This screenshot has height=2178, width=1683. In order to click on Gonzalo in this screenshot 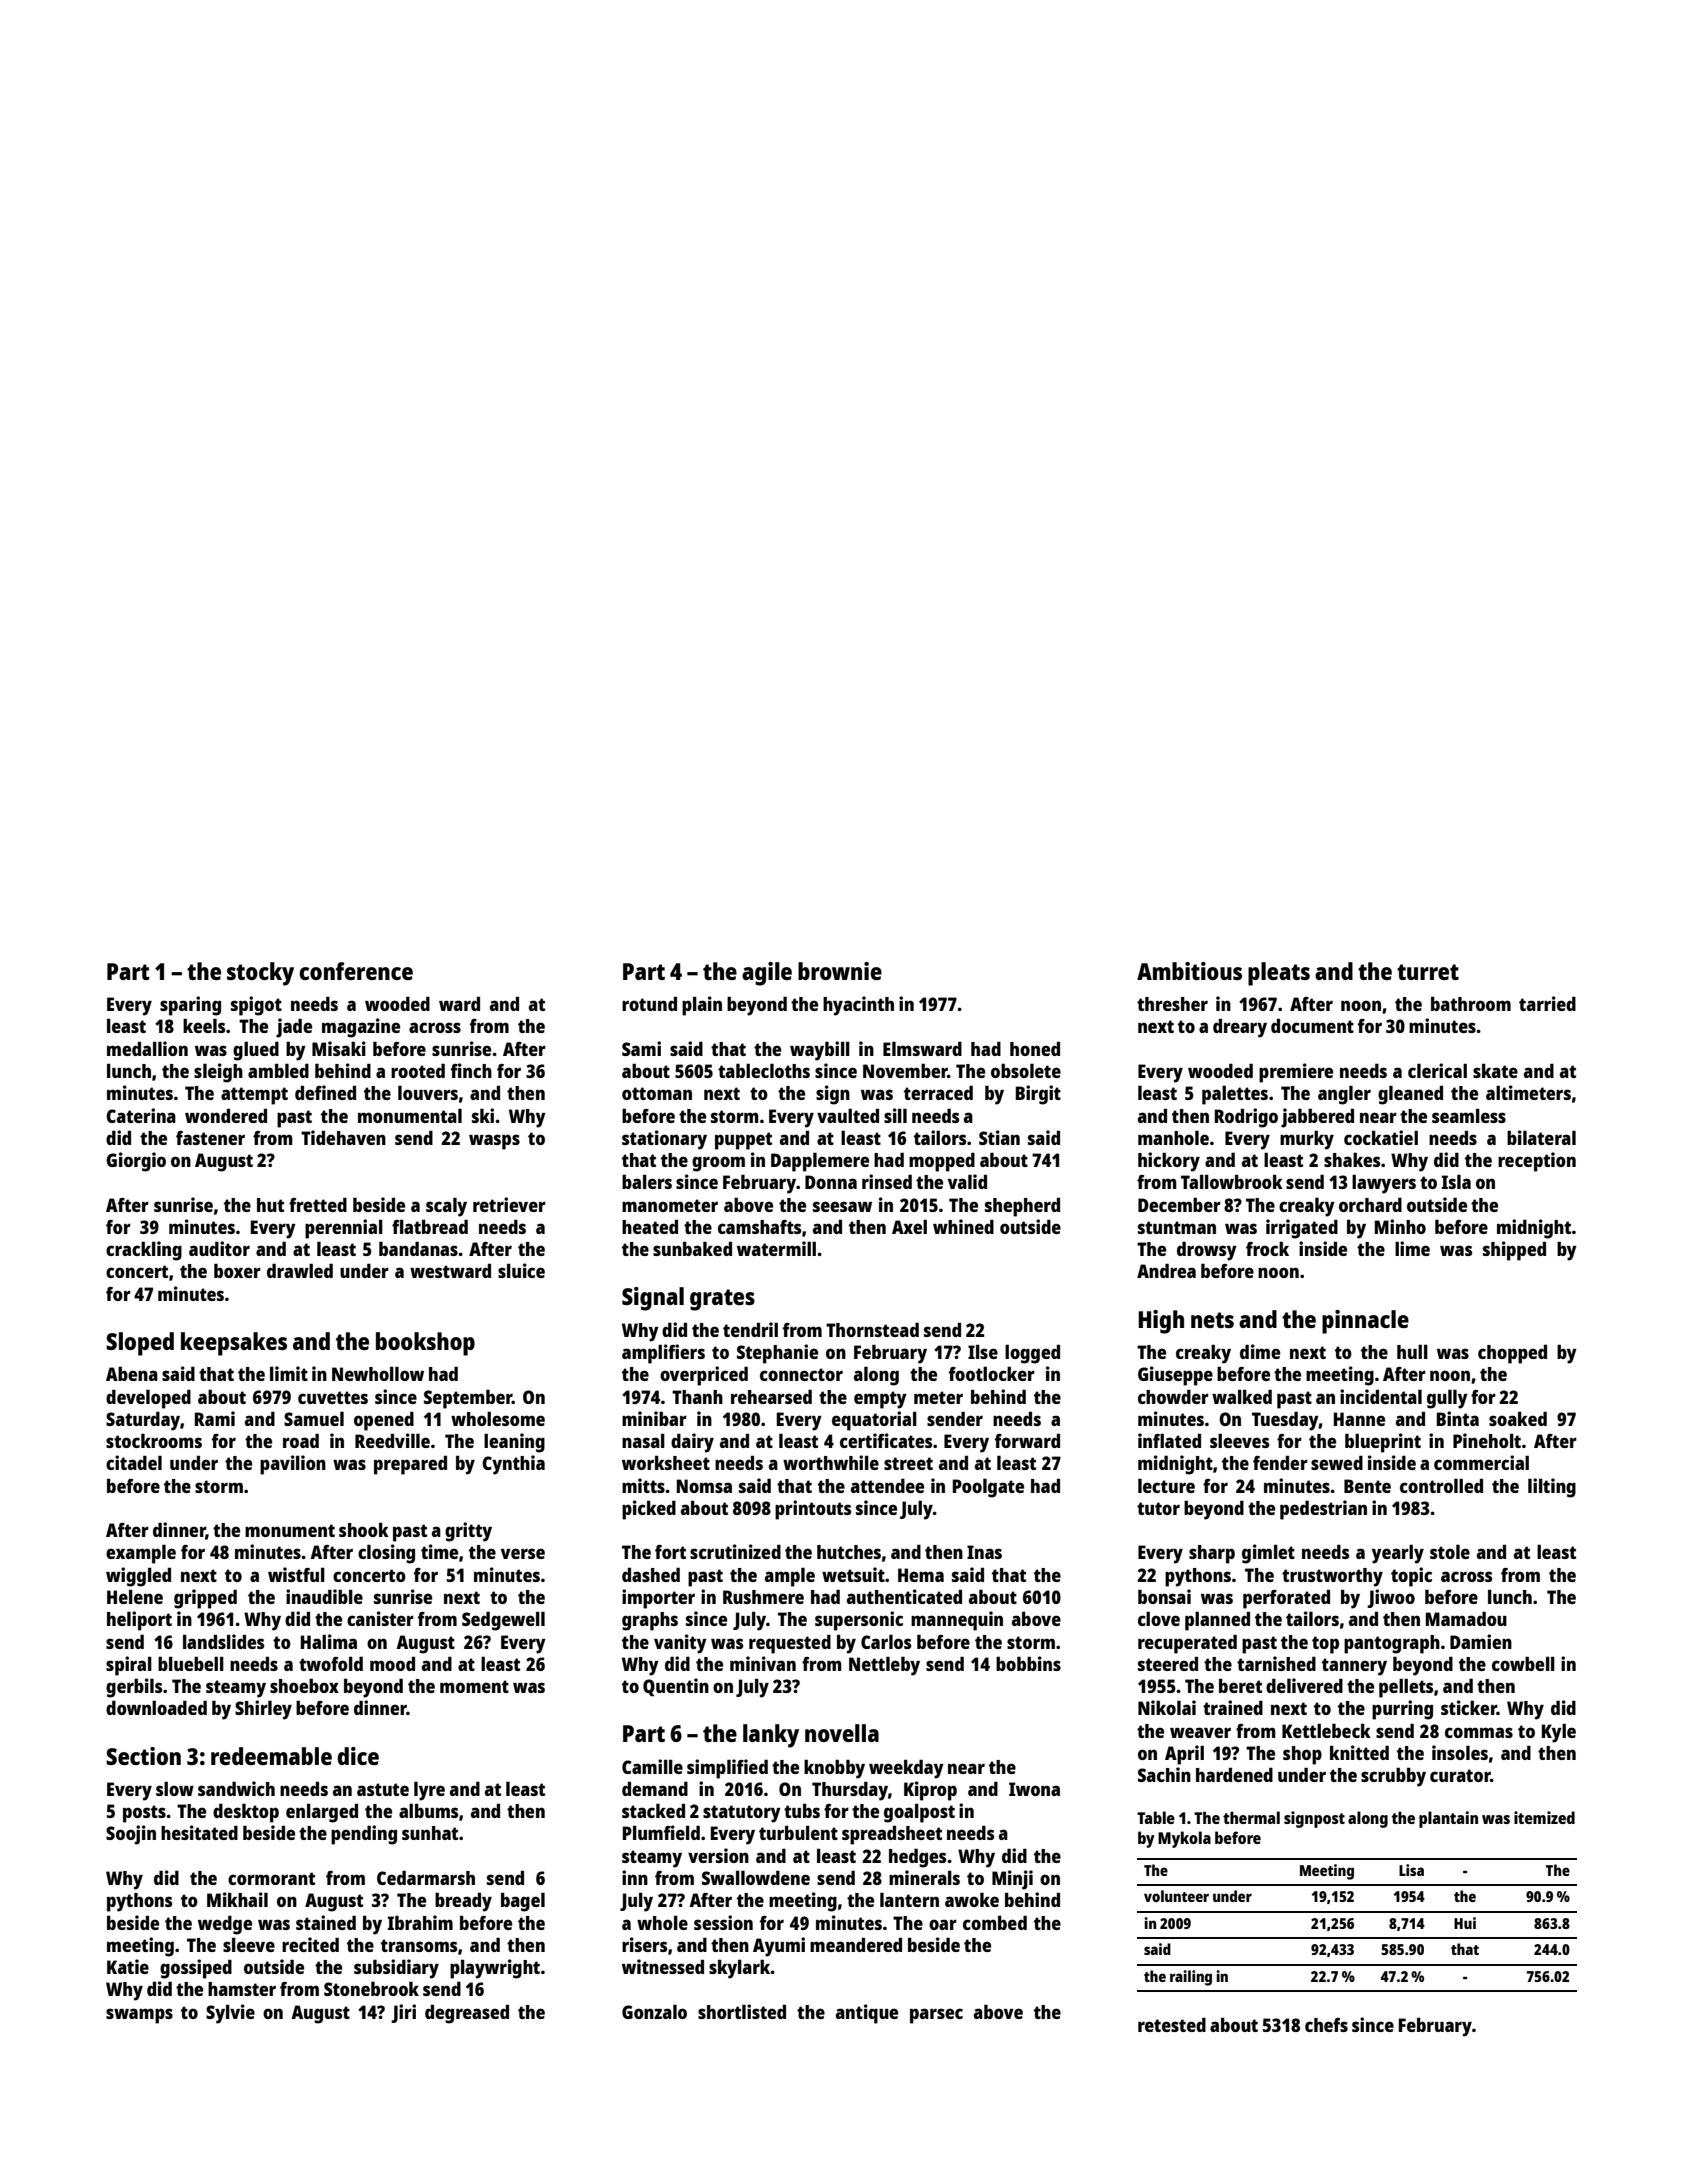, I will do `click(654, 2012)`.
